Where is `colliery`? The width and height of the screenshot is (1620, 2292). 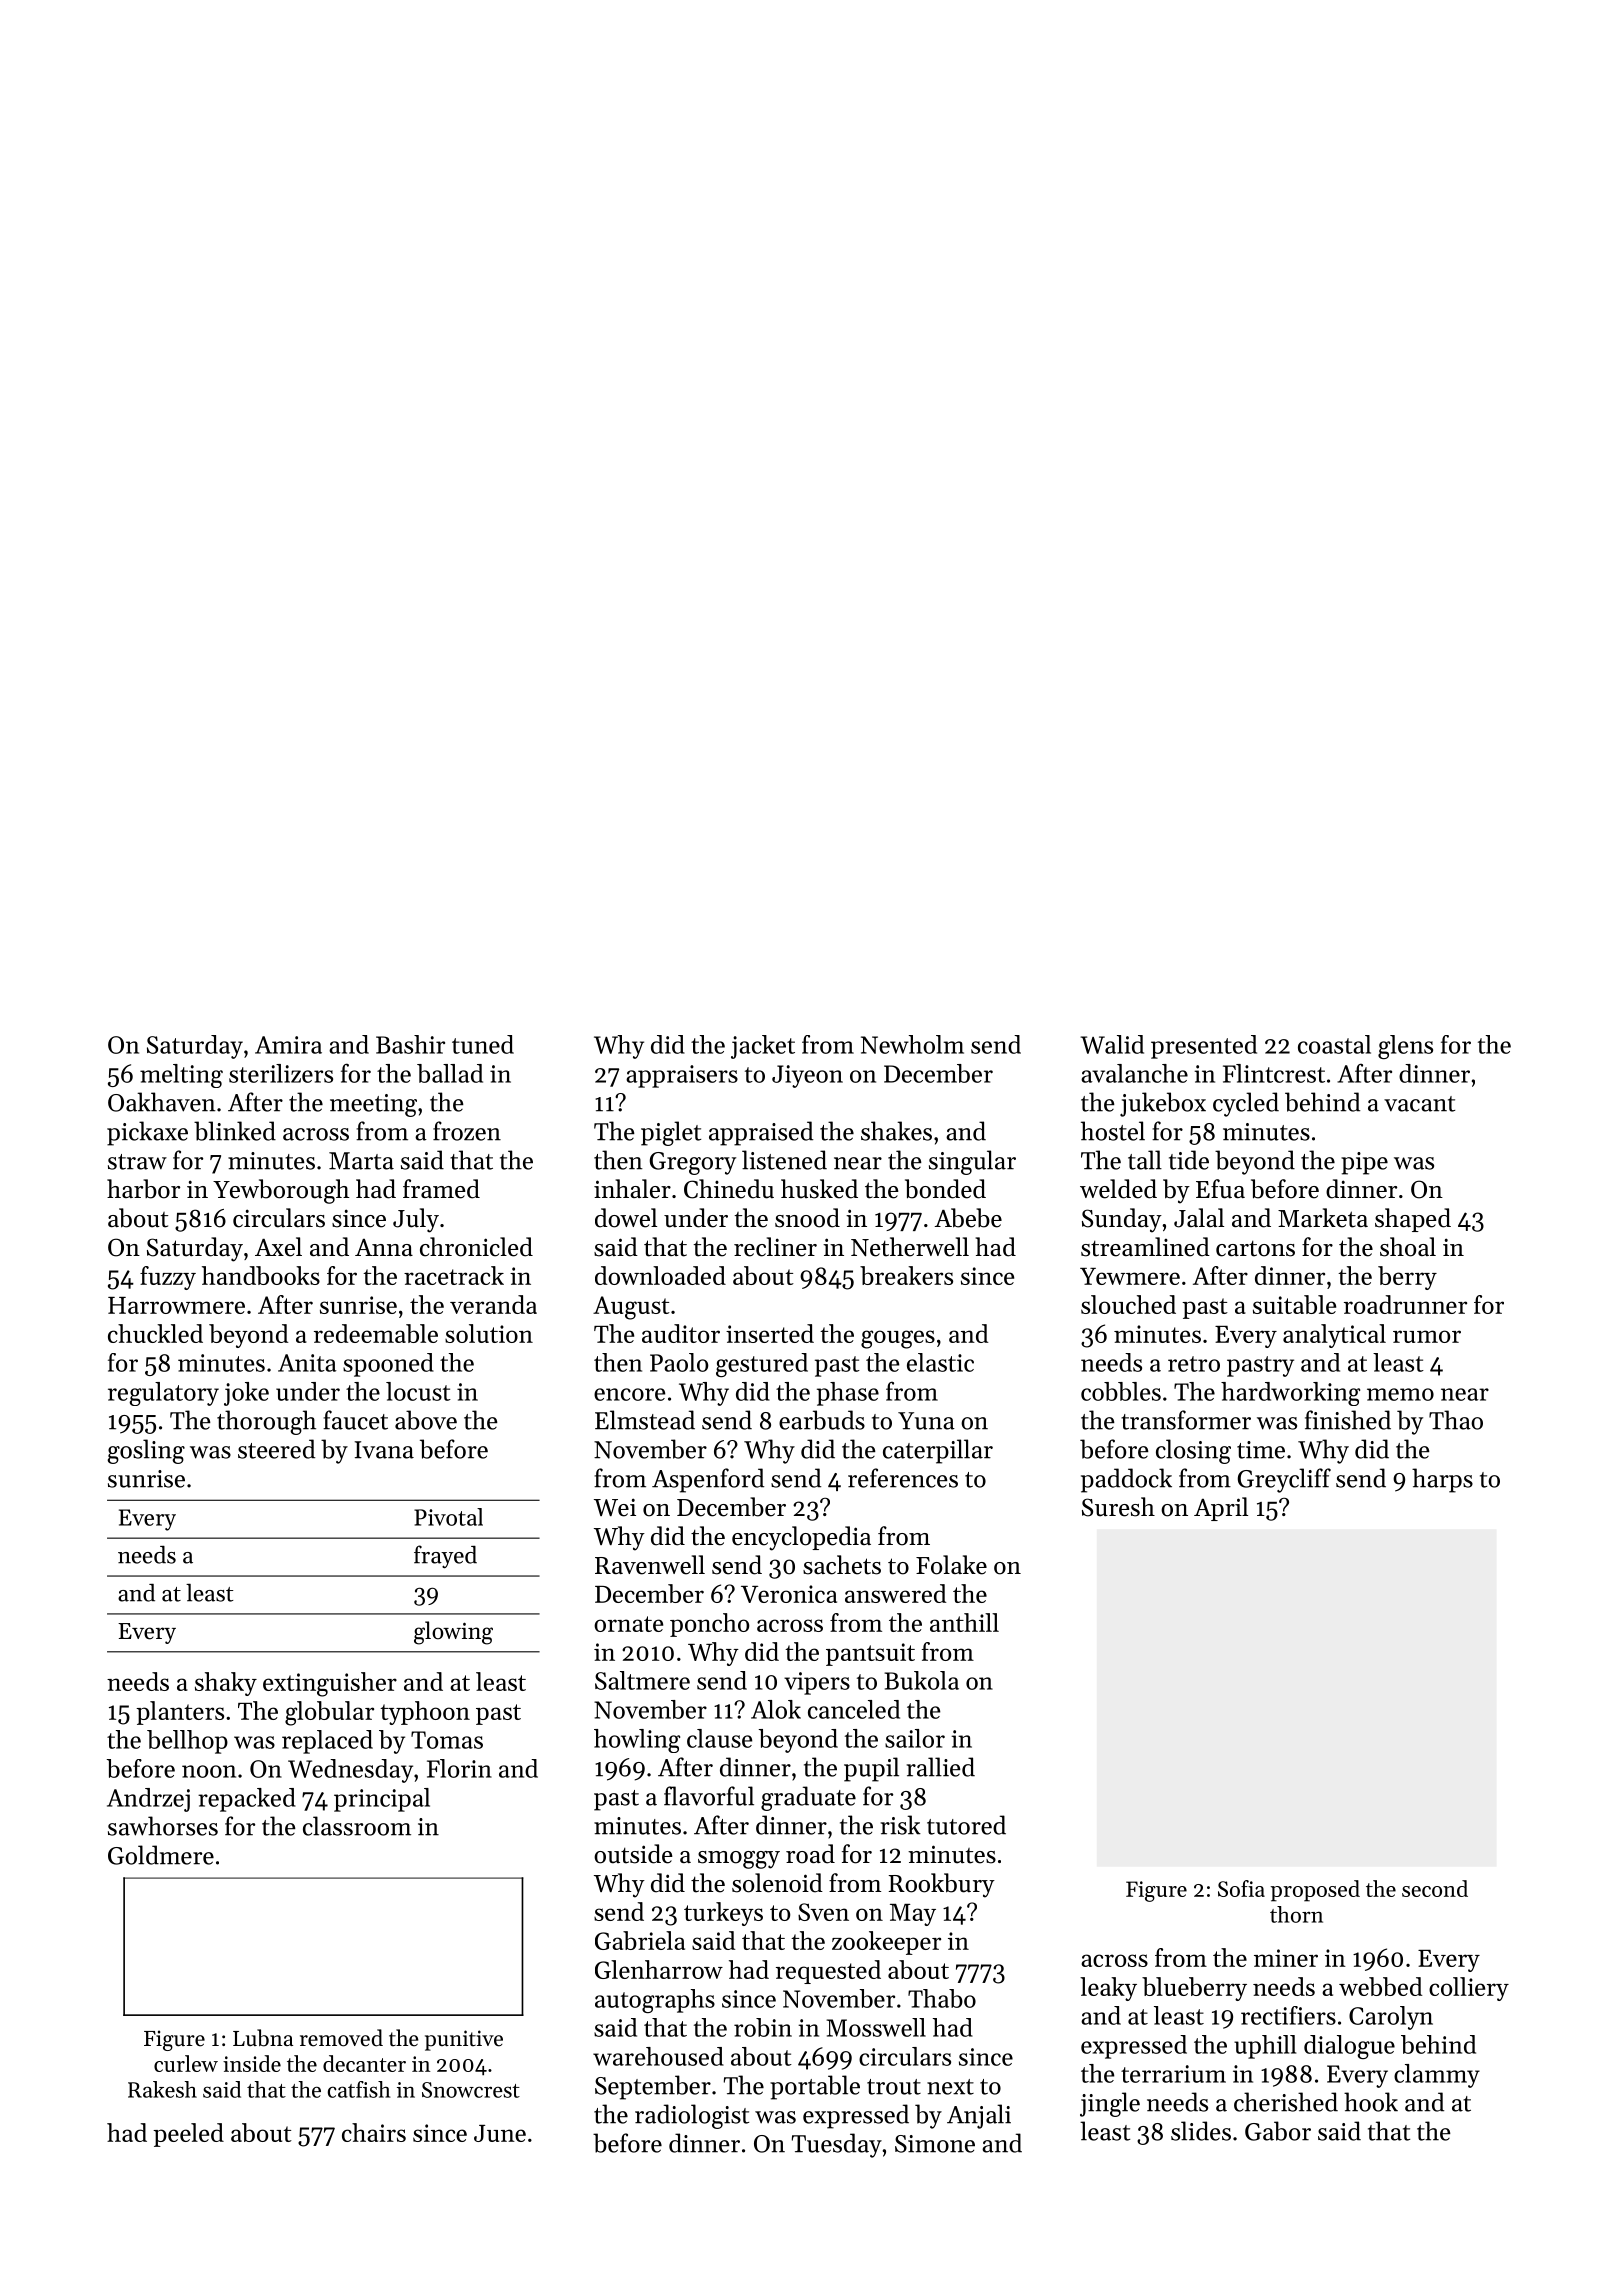 colliery is located at coordinates (1469, 1989).
